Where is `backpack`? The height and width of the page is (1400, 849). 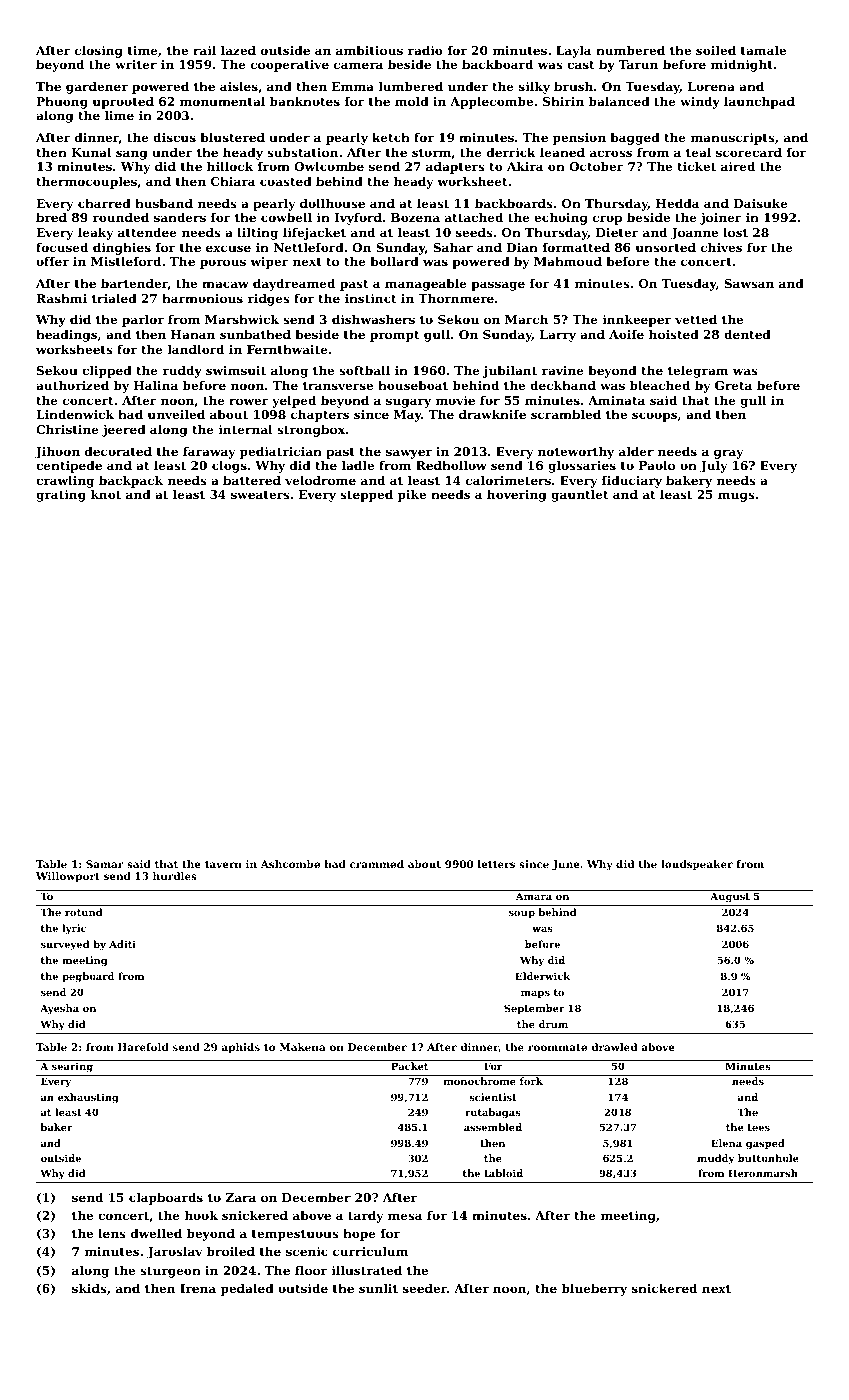 backpack is located at coordinates (131, 482).
